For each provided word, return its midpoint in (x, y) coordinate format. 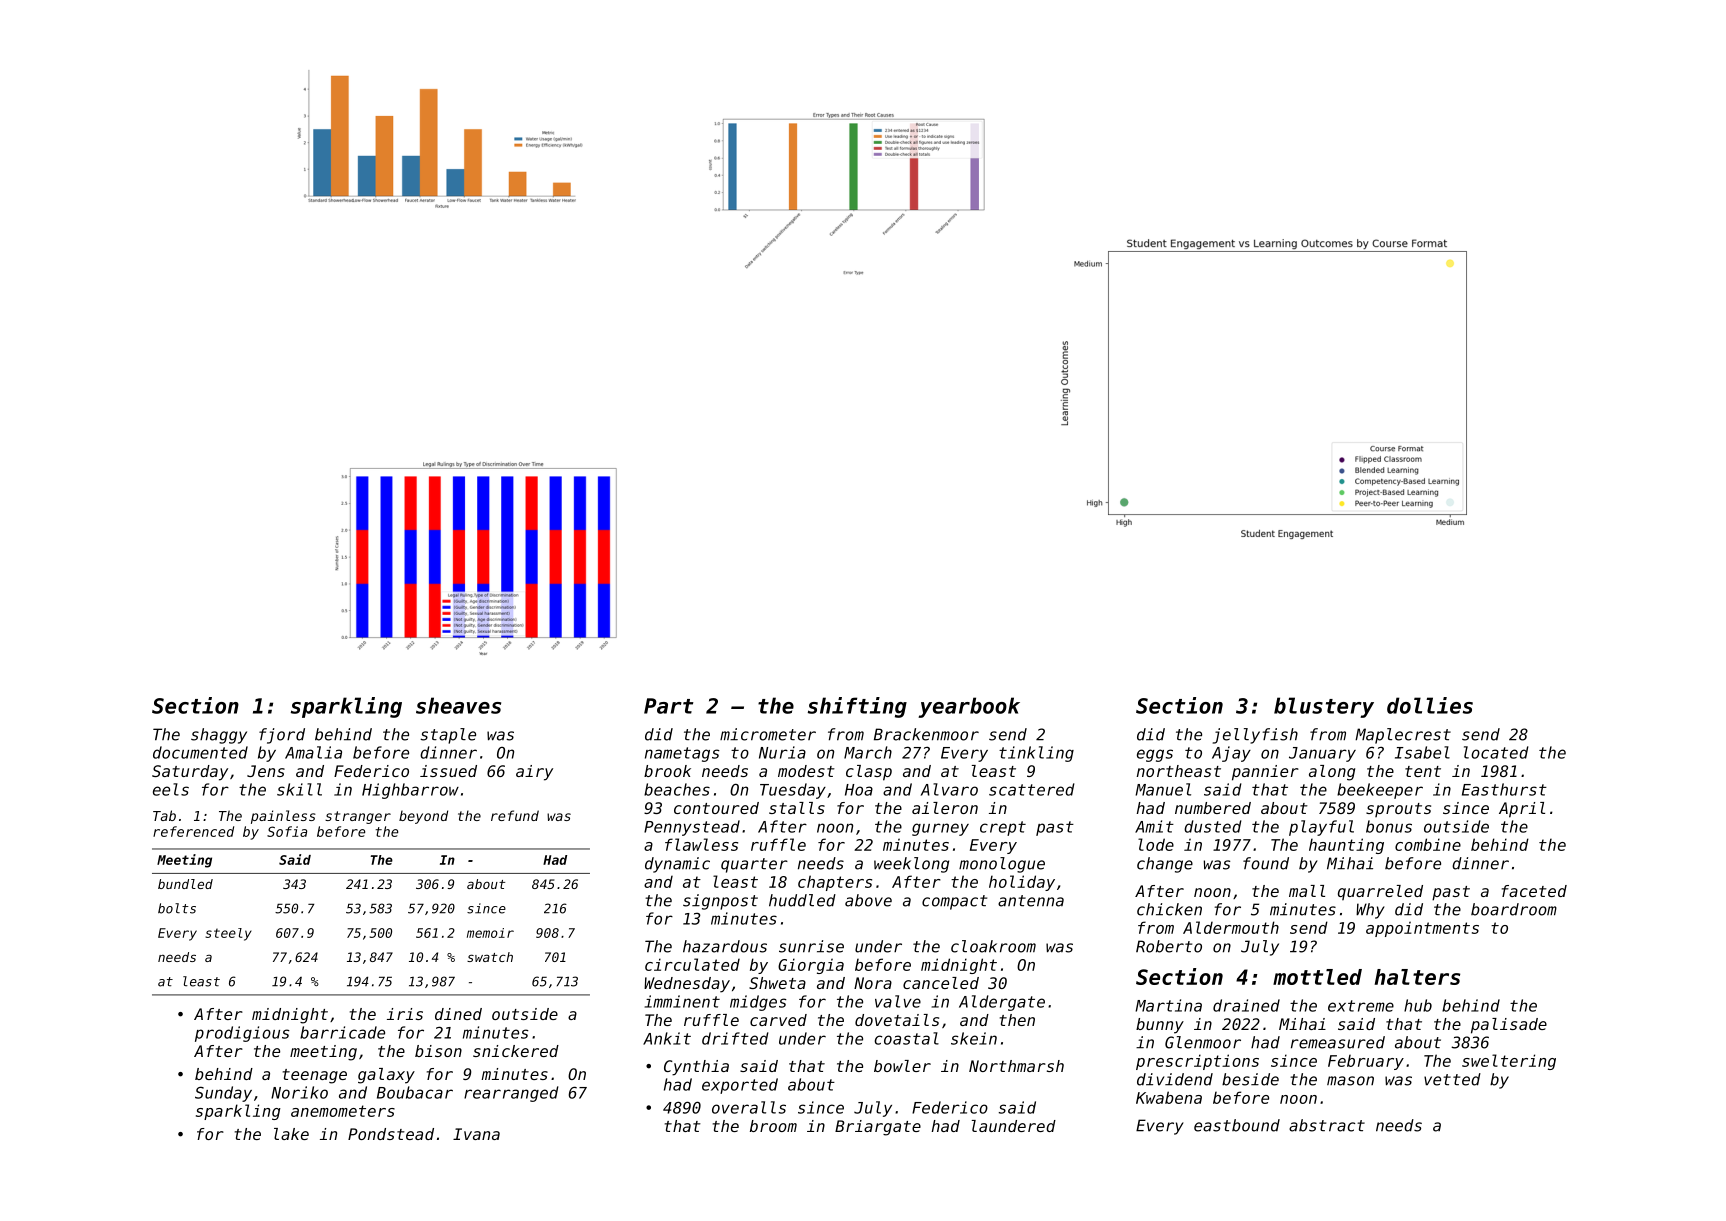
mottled (1317, 977)
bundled (185, 884)
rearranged (511, 1094)
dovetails (897, 1020)
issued (448, 771)
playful (1321, 828)
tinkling (1036, 754)
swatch (490, 957)
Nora (873, 983)
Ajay (1231, 754)
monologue (1002, 865)
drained (1246, 1005)
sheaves (458, 705)
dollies (1430, 705)
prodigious (242, 1034)
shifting (857, 707)
